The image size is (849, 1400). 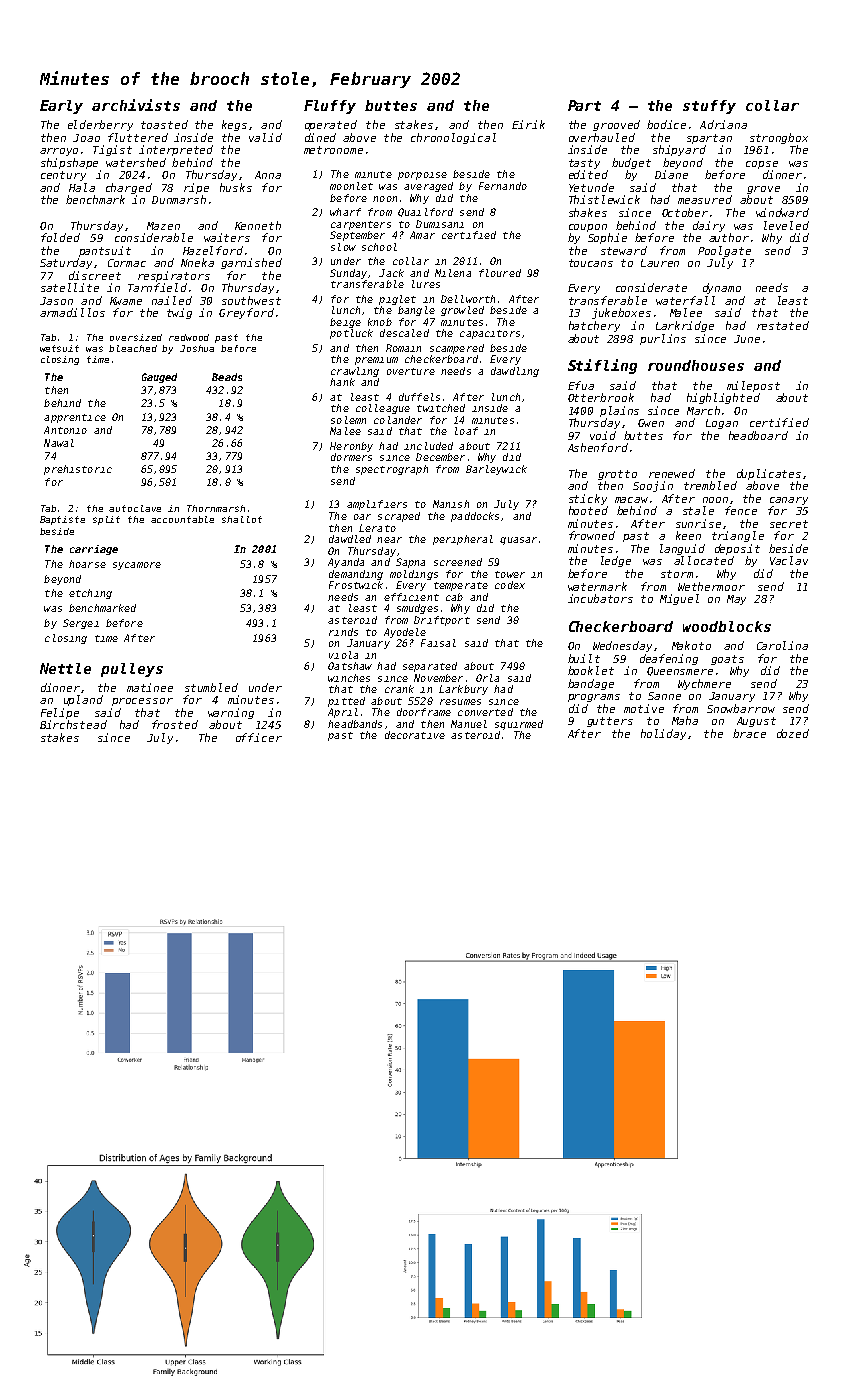 I want to click on goats, so click(x=727, y=660).
